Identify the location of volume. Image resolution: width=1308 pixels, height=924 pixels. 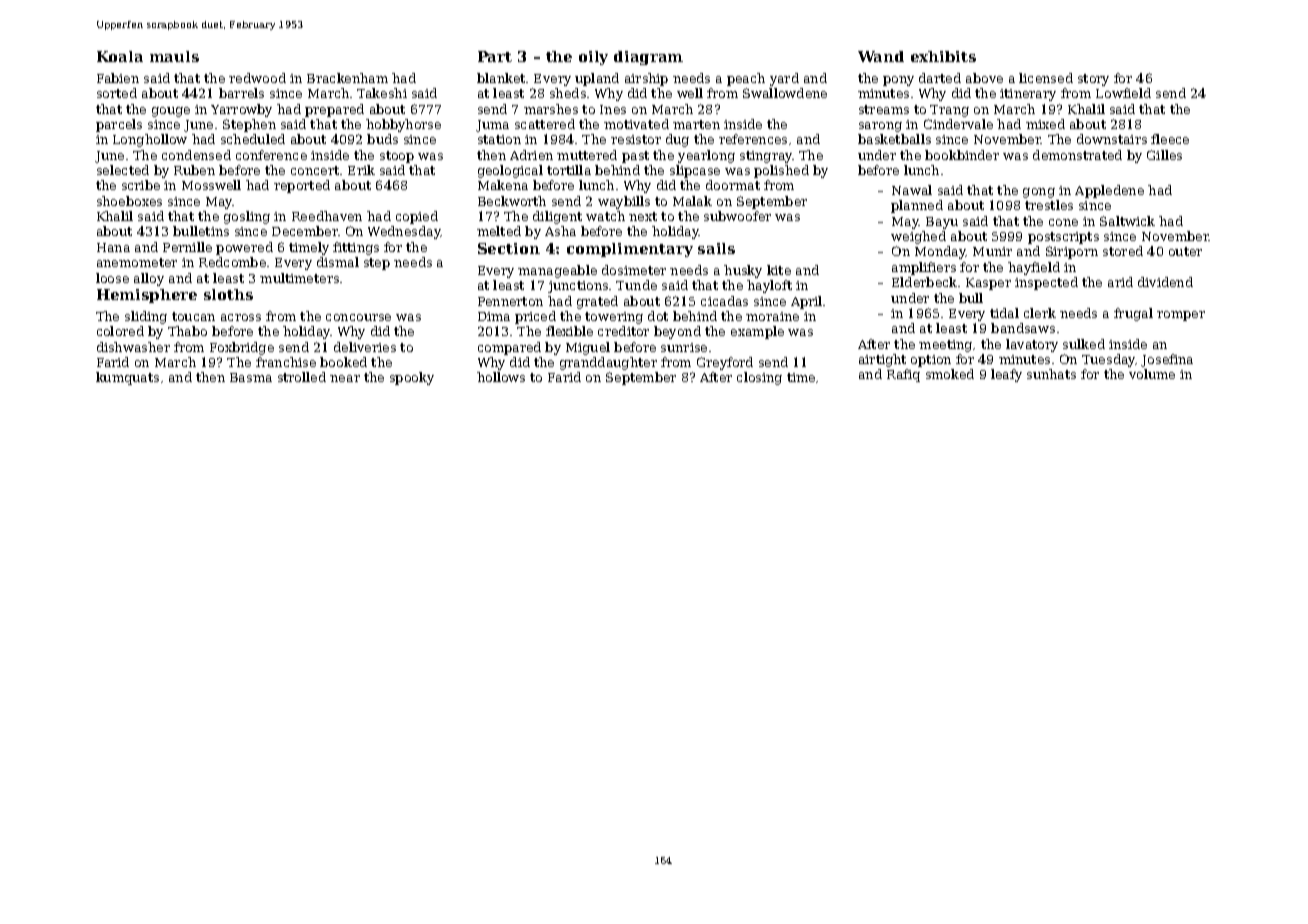
(1152, 374).
